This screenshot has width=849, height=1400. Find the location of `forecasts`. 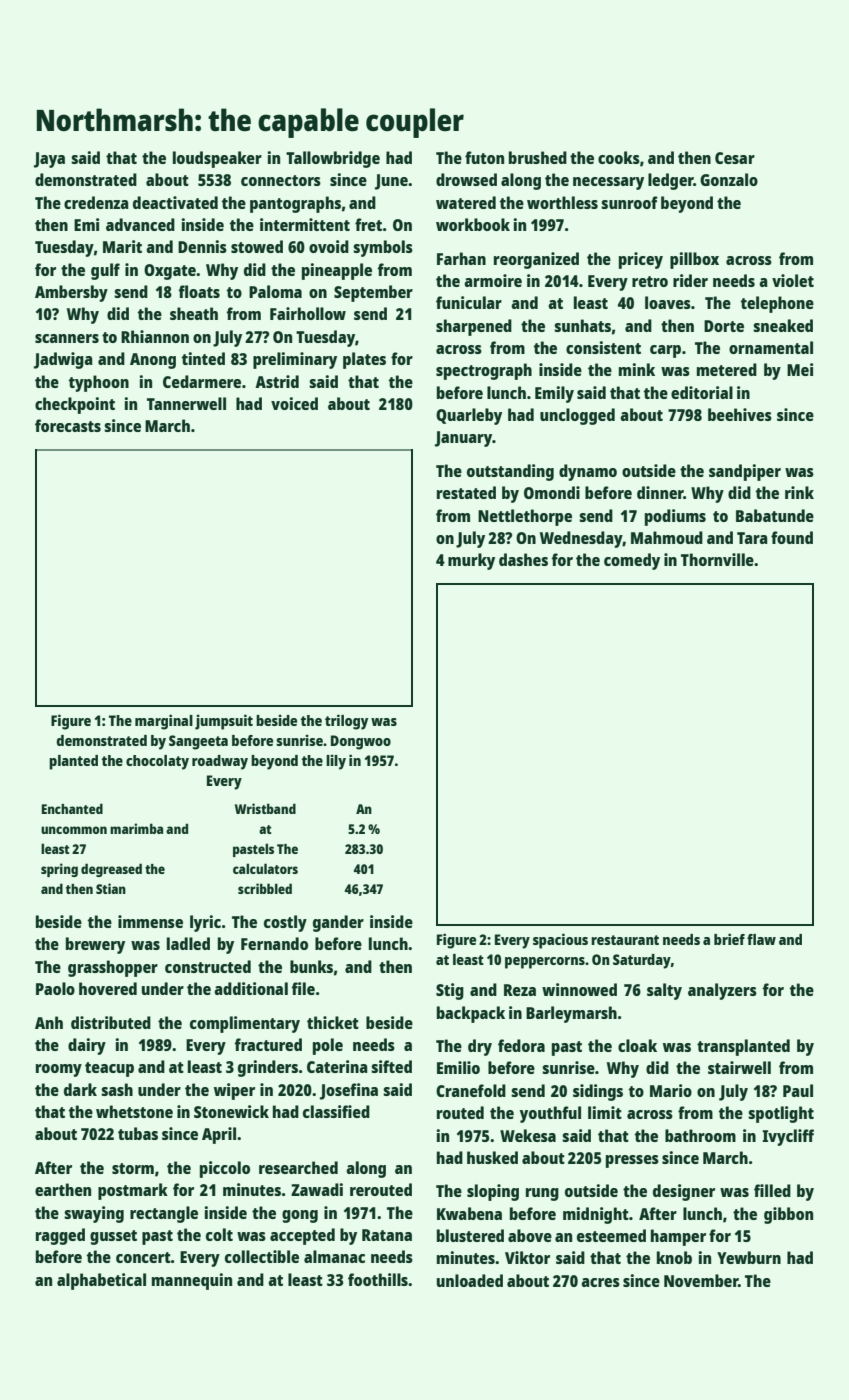

forecasts is located at coordinates (68, 425).
